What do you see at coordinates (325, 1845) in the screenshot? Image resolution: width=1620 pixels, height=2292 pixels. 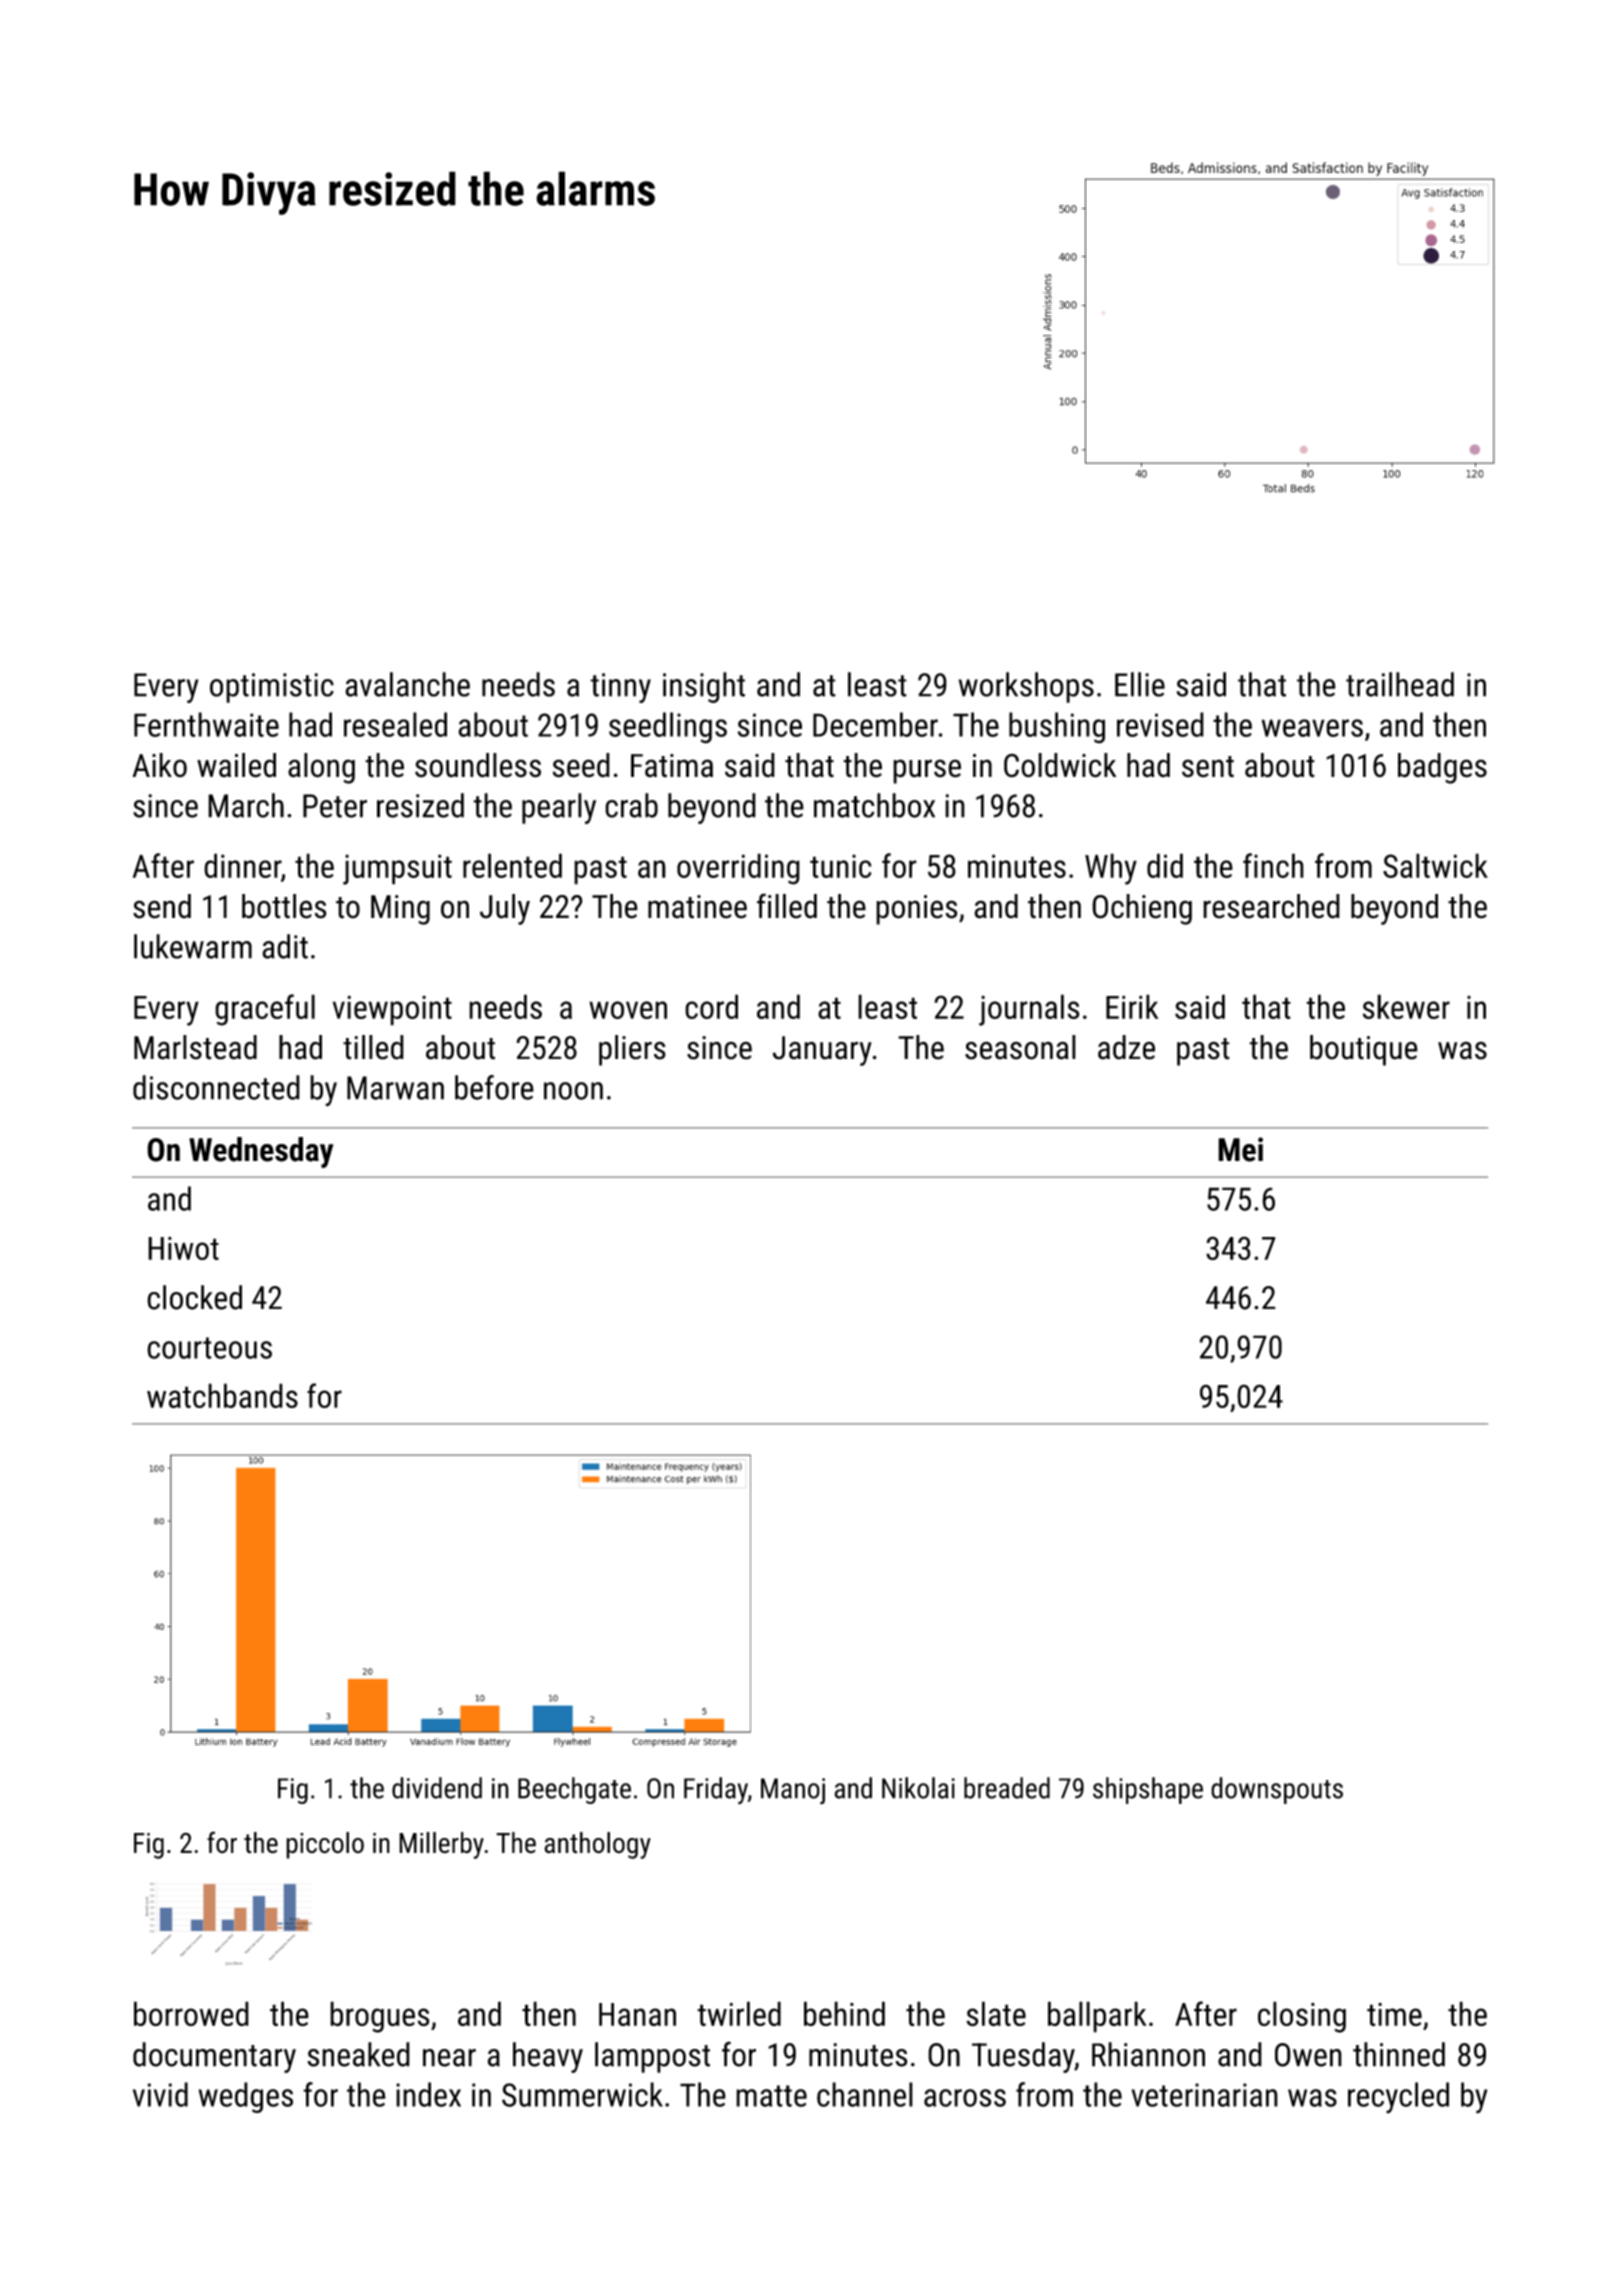 I see `piccolo` at bounding box center [325, 1845].
